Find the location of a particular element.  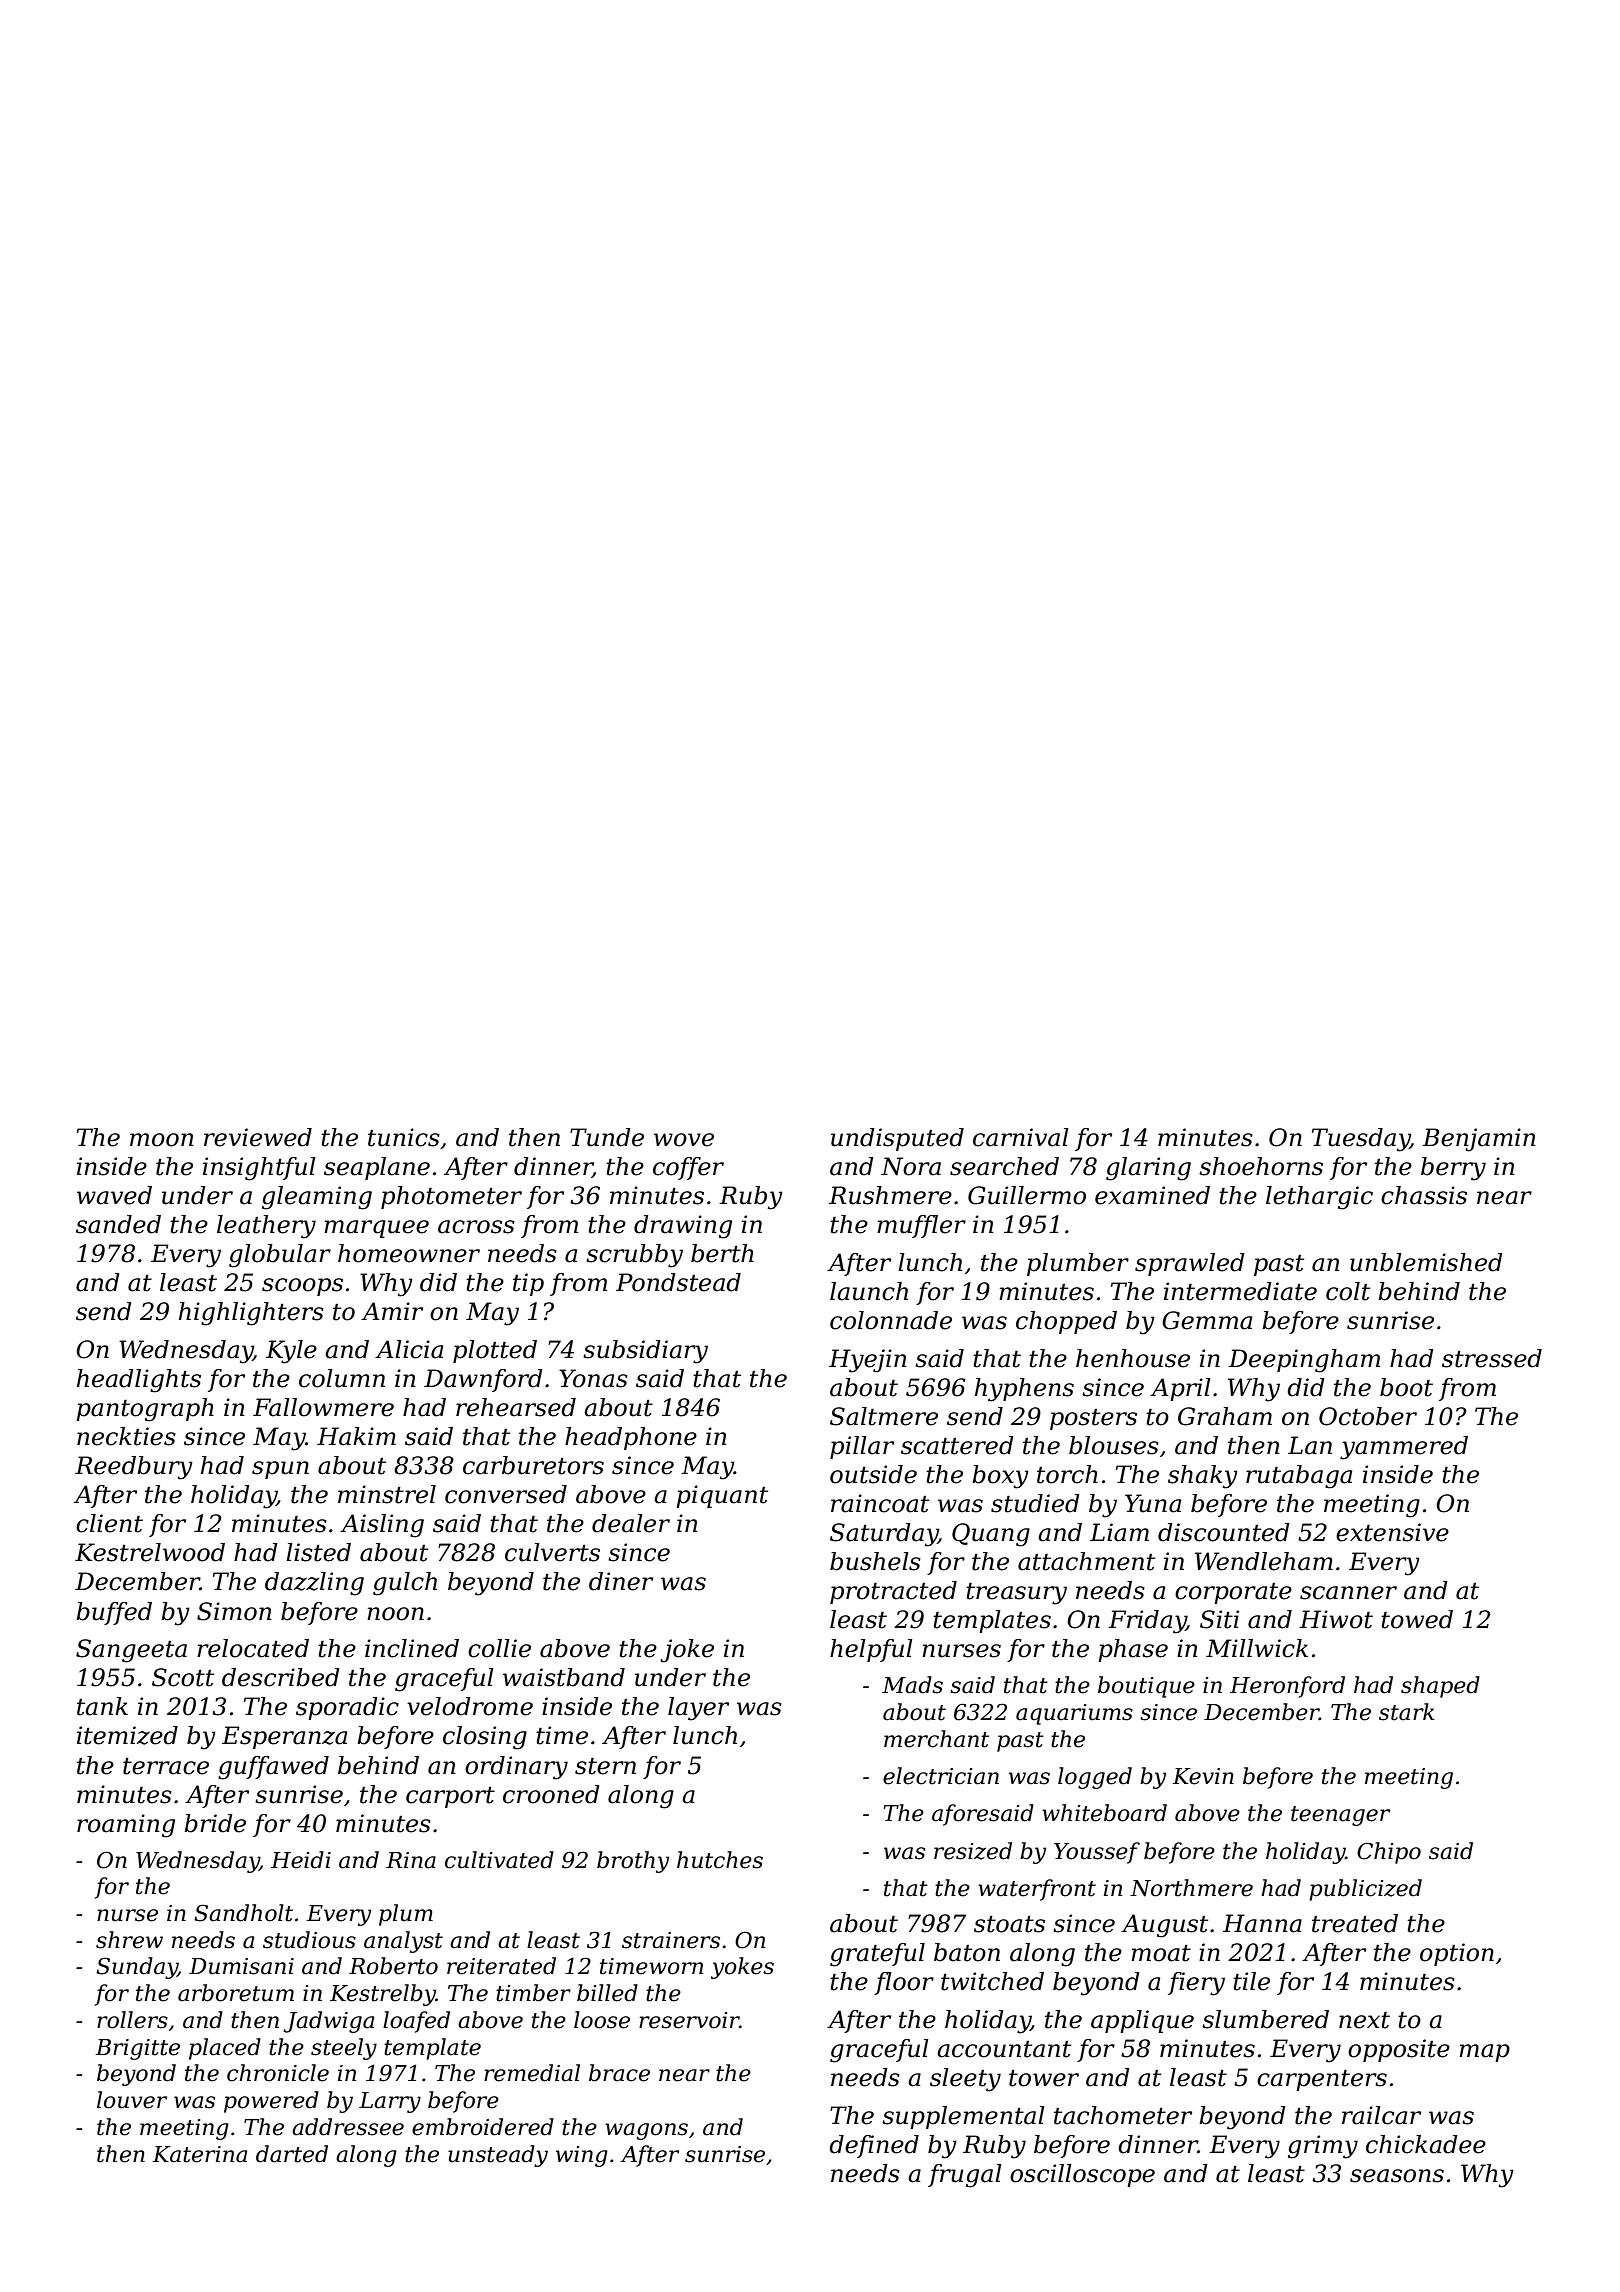

Graham is located at coordinates (1225, 1416).
